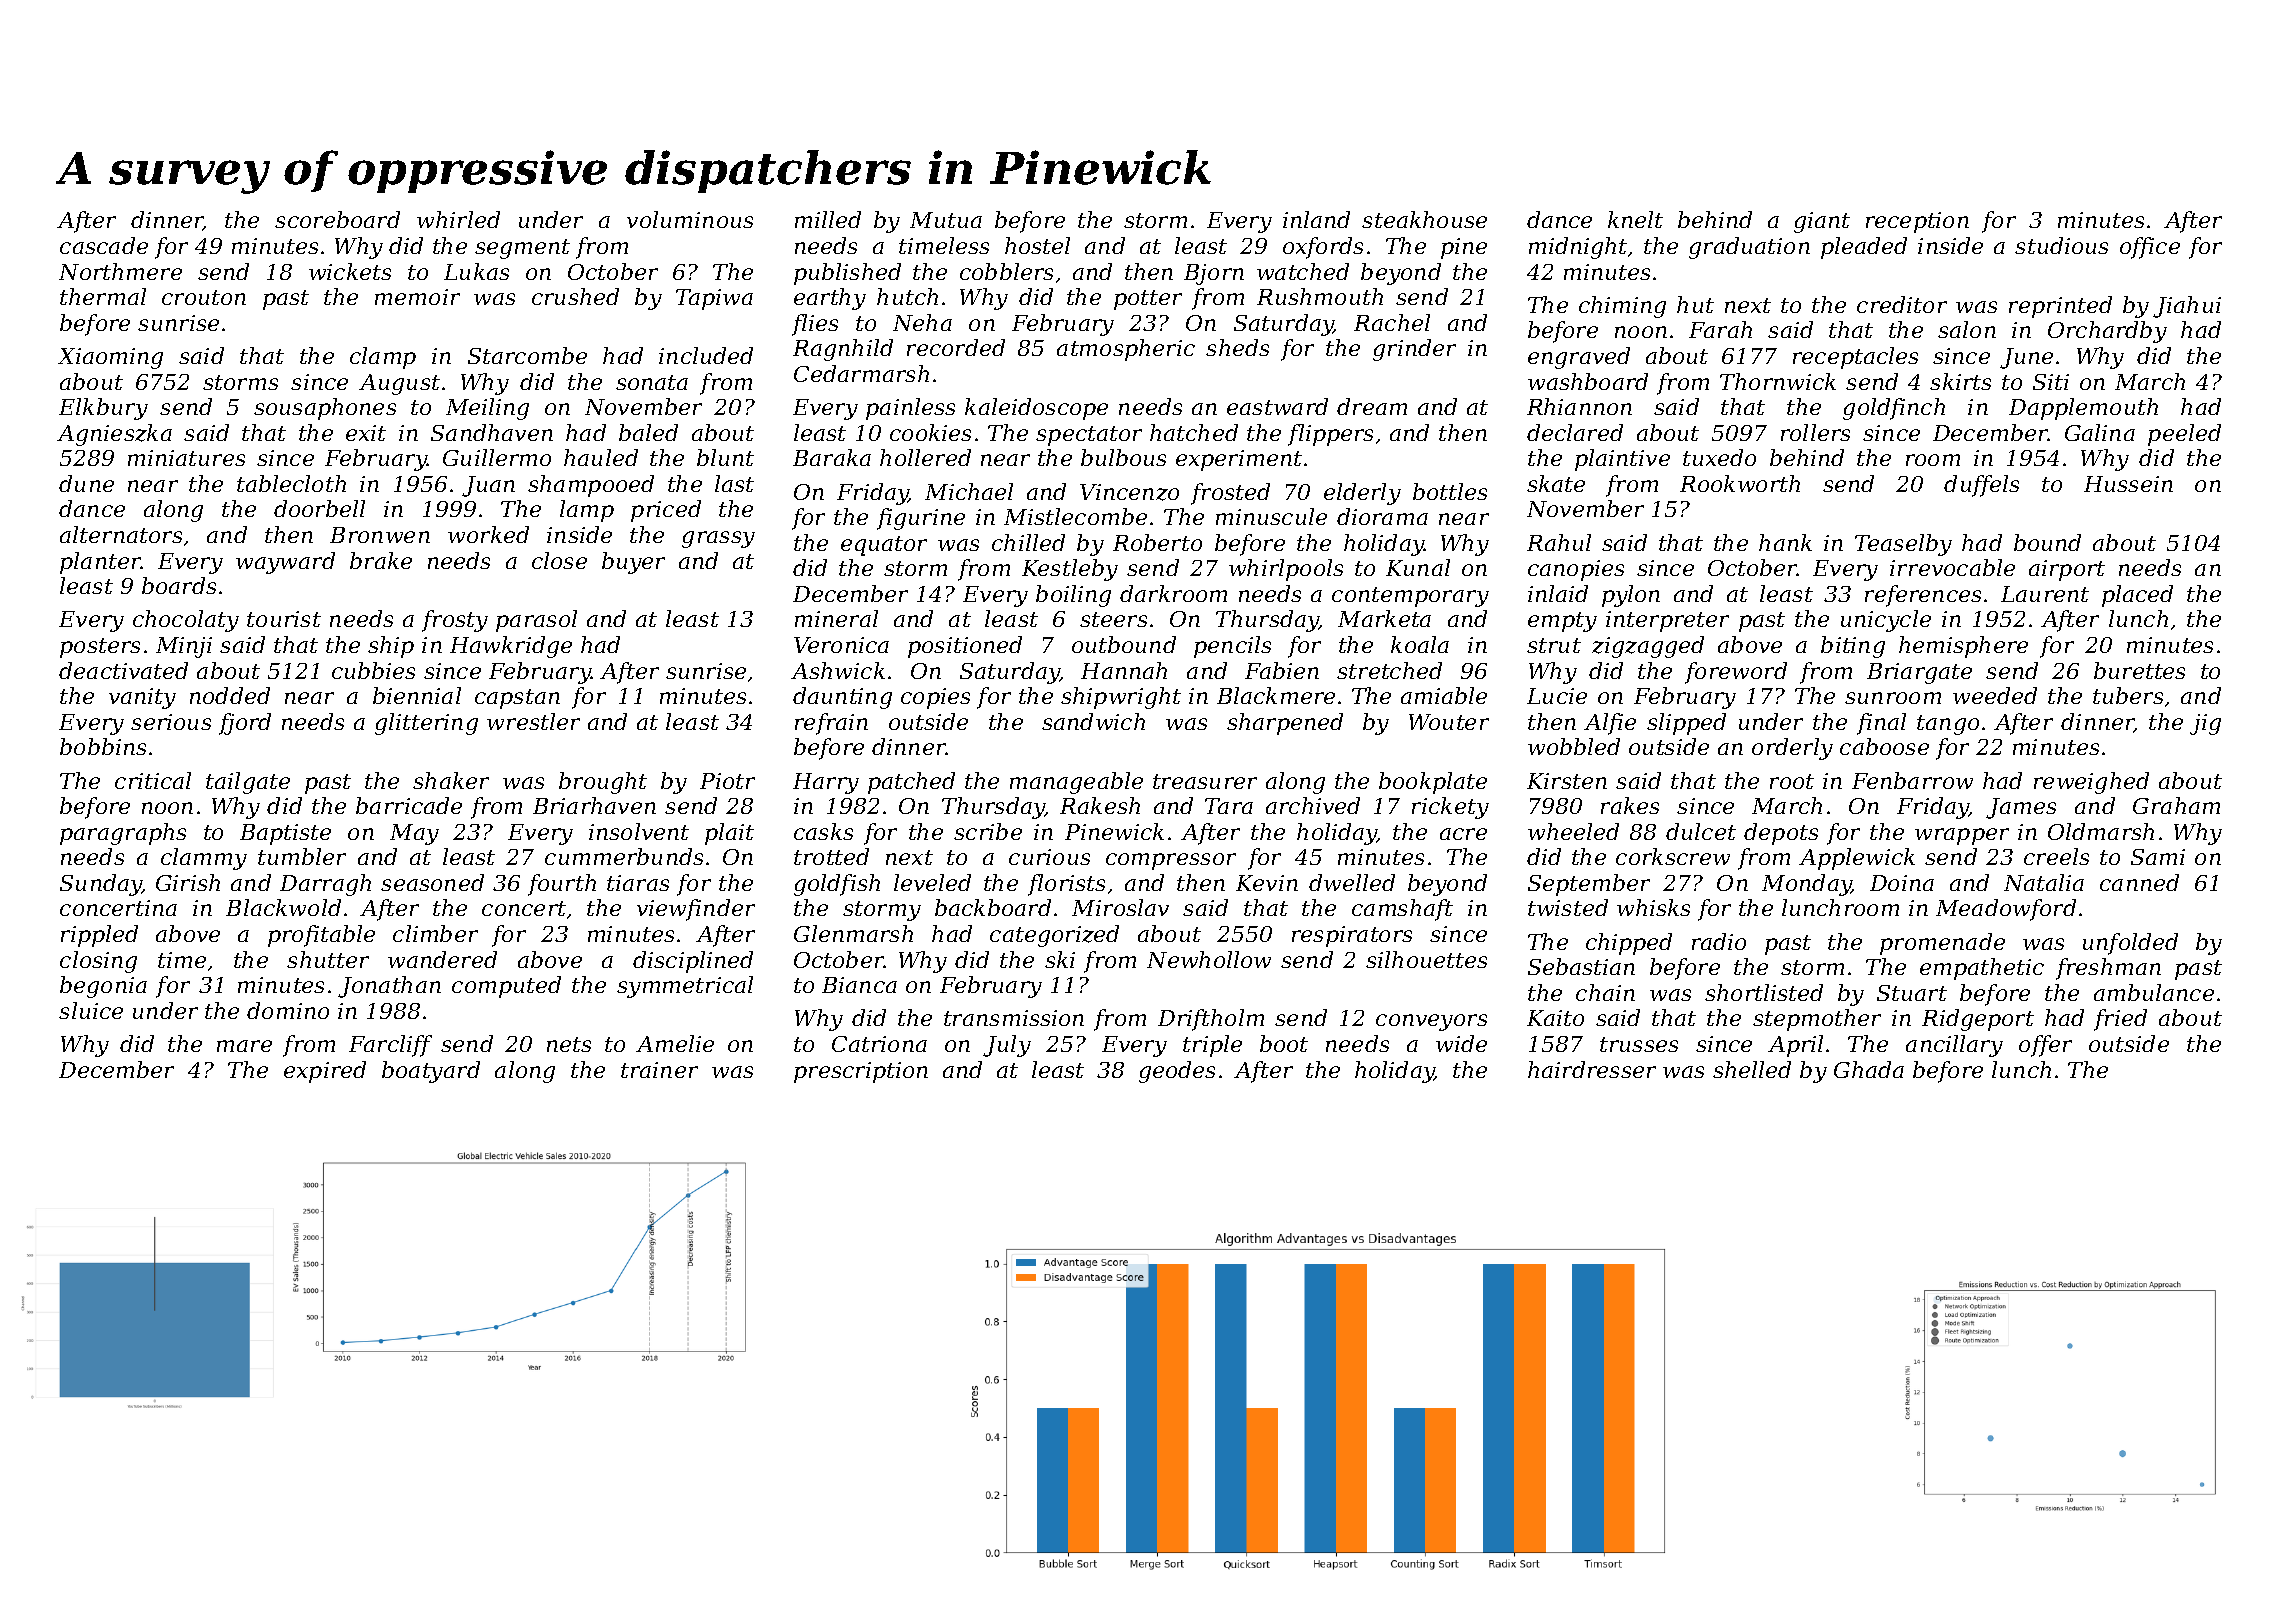 This image has width=2282, height=1614. Describe the element at coordinates (123, 670) in the image. I see `deactivated` at that location.
